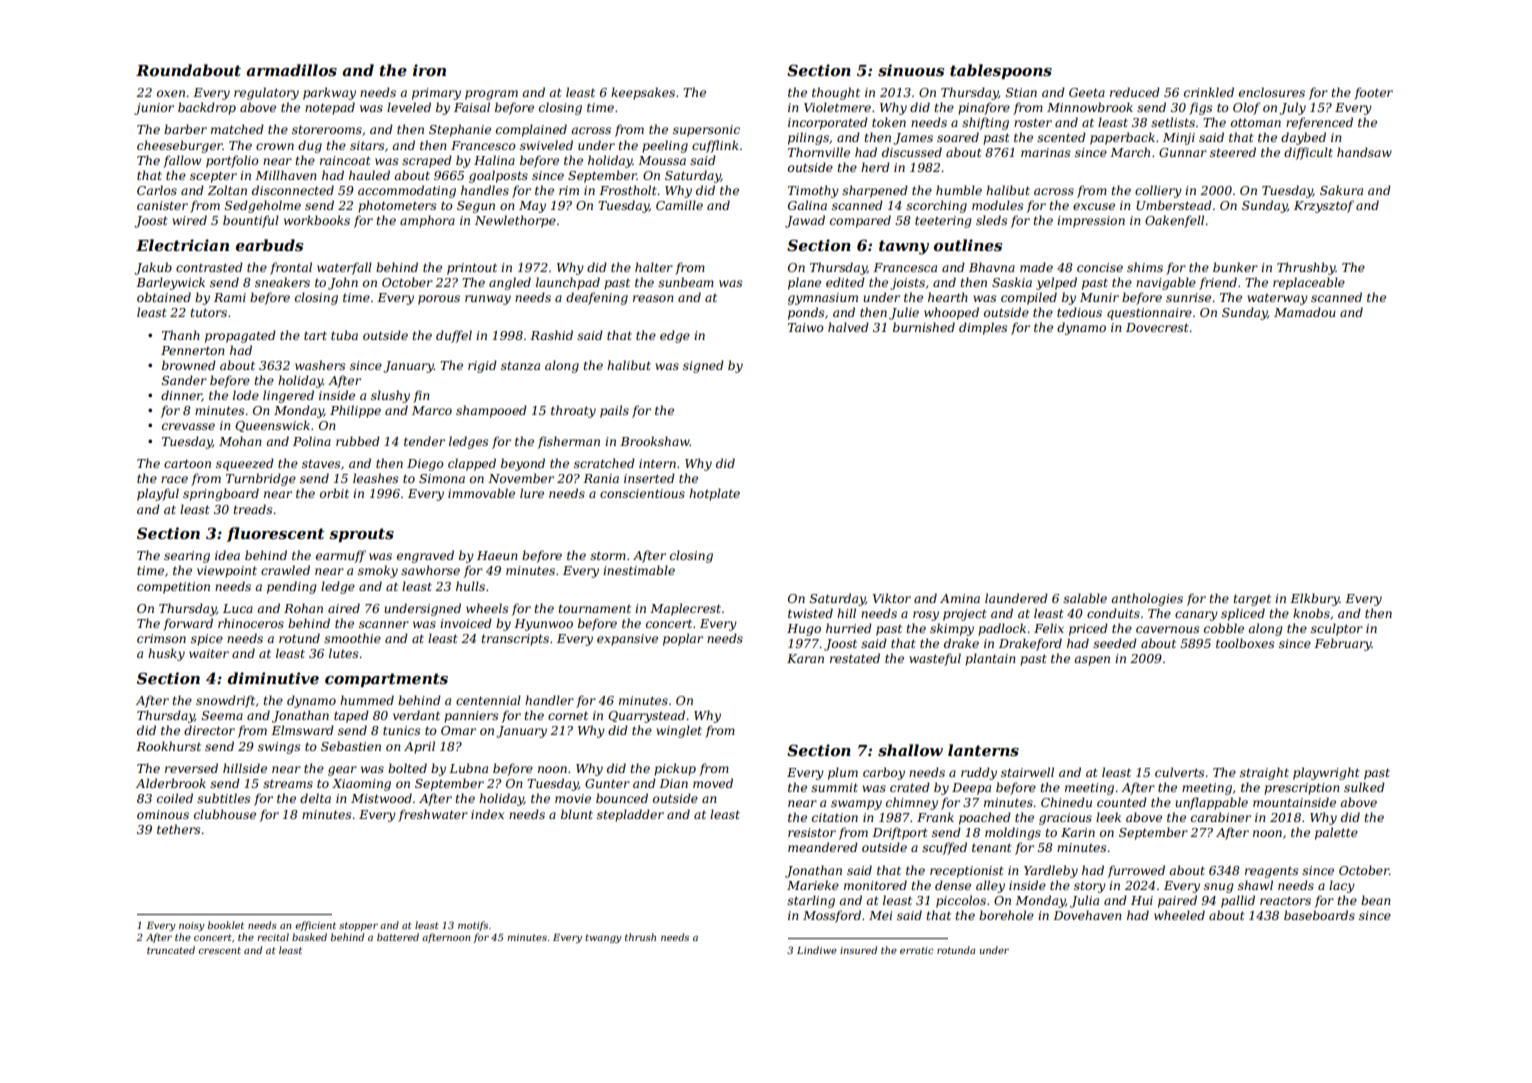 The image size is (1532, 1083). What do you see at coordinates (804, 283) in the document?
I see `plane` at bounding box center [804, 283].
